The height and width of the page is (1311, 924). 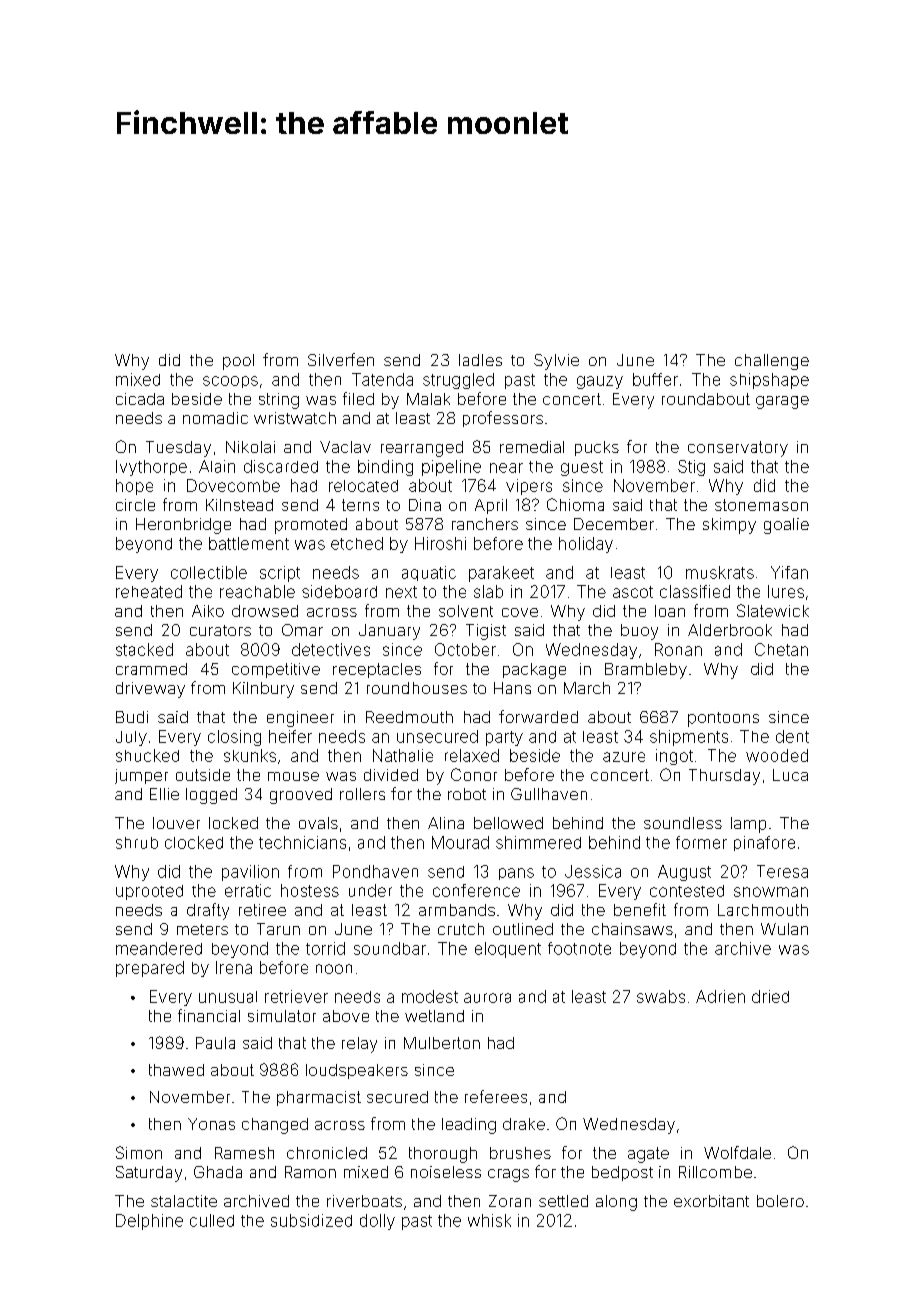 I want to click on Budi, so click(x=132, y=717).
